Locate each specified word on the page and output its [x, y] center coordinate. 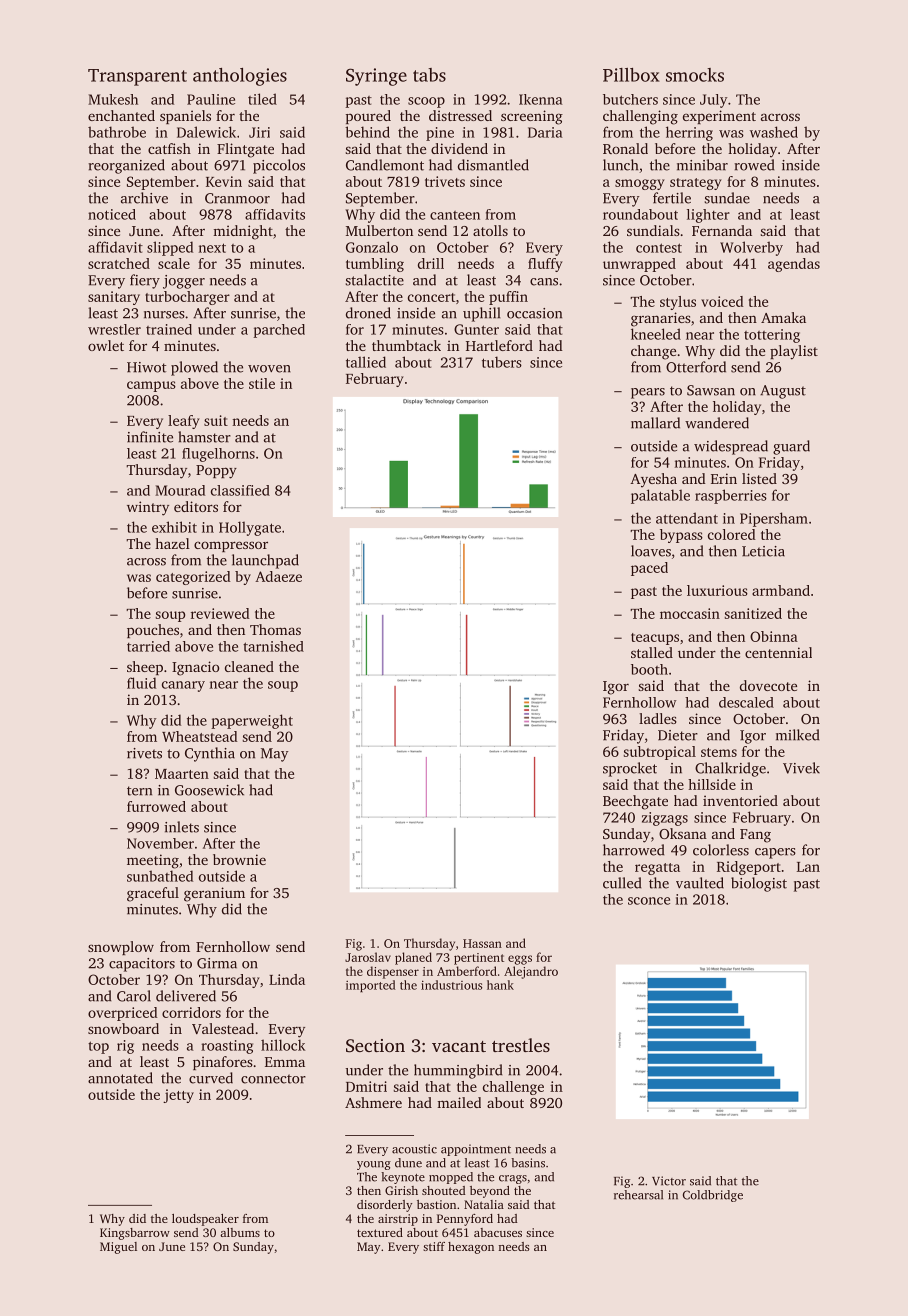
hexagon [471, 1248]
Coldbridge [713, 1196]
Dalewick [206, 132]
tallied [366, 362]
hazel [172, 543]
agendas [794, 265]
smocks [695, 75]
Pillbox [631, 75]
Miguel [118, 1248]
